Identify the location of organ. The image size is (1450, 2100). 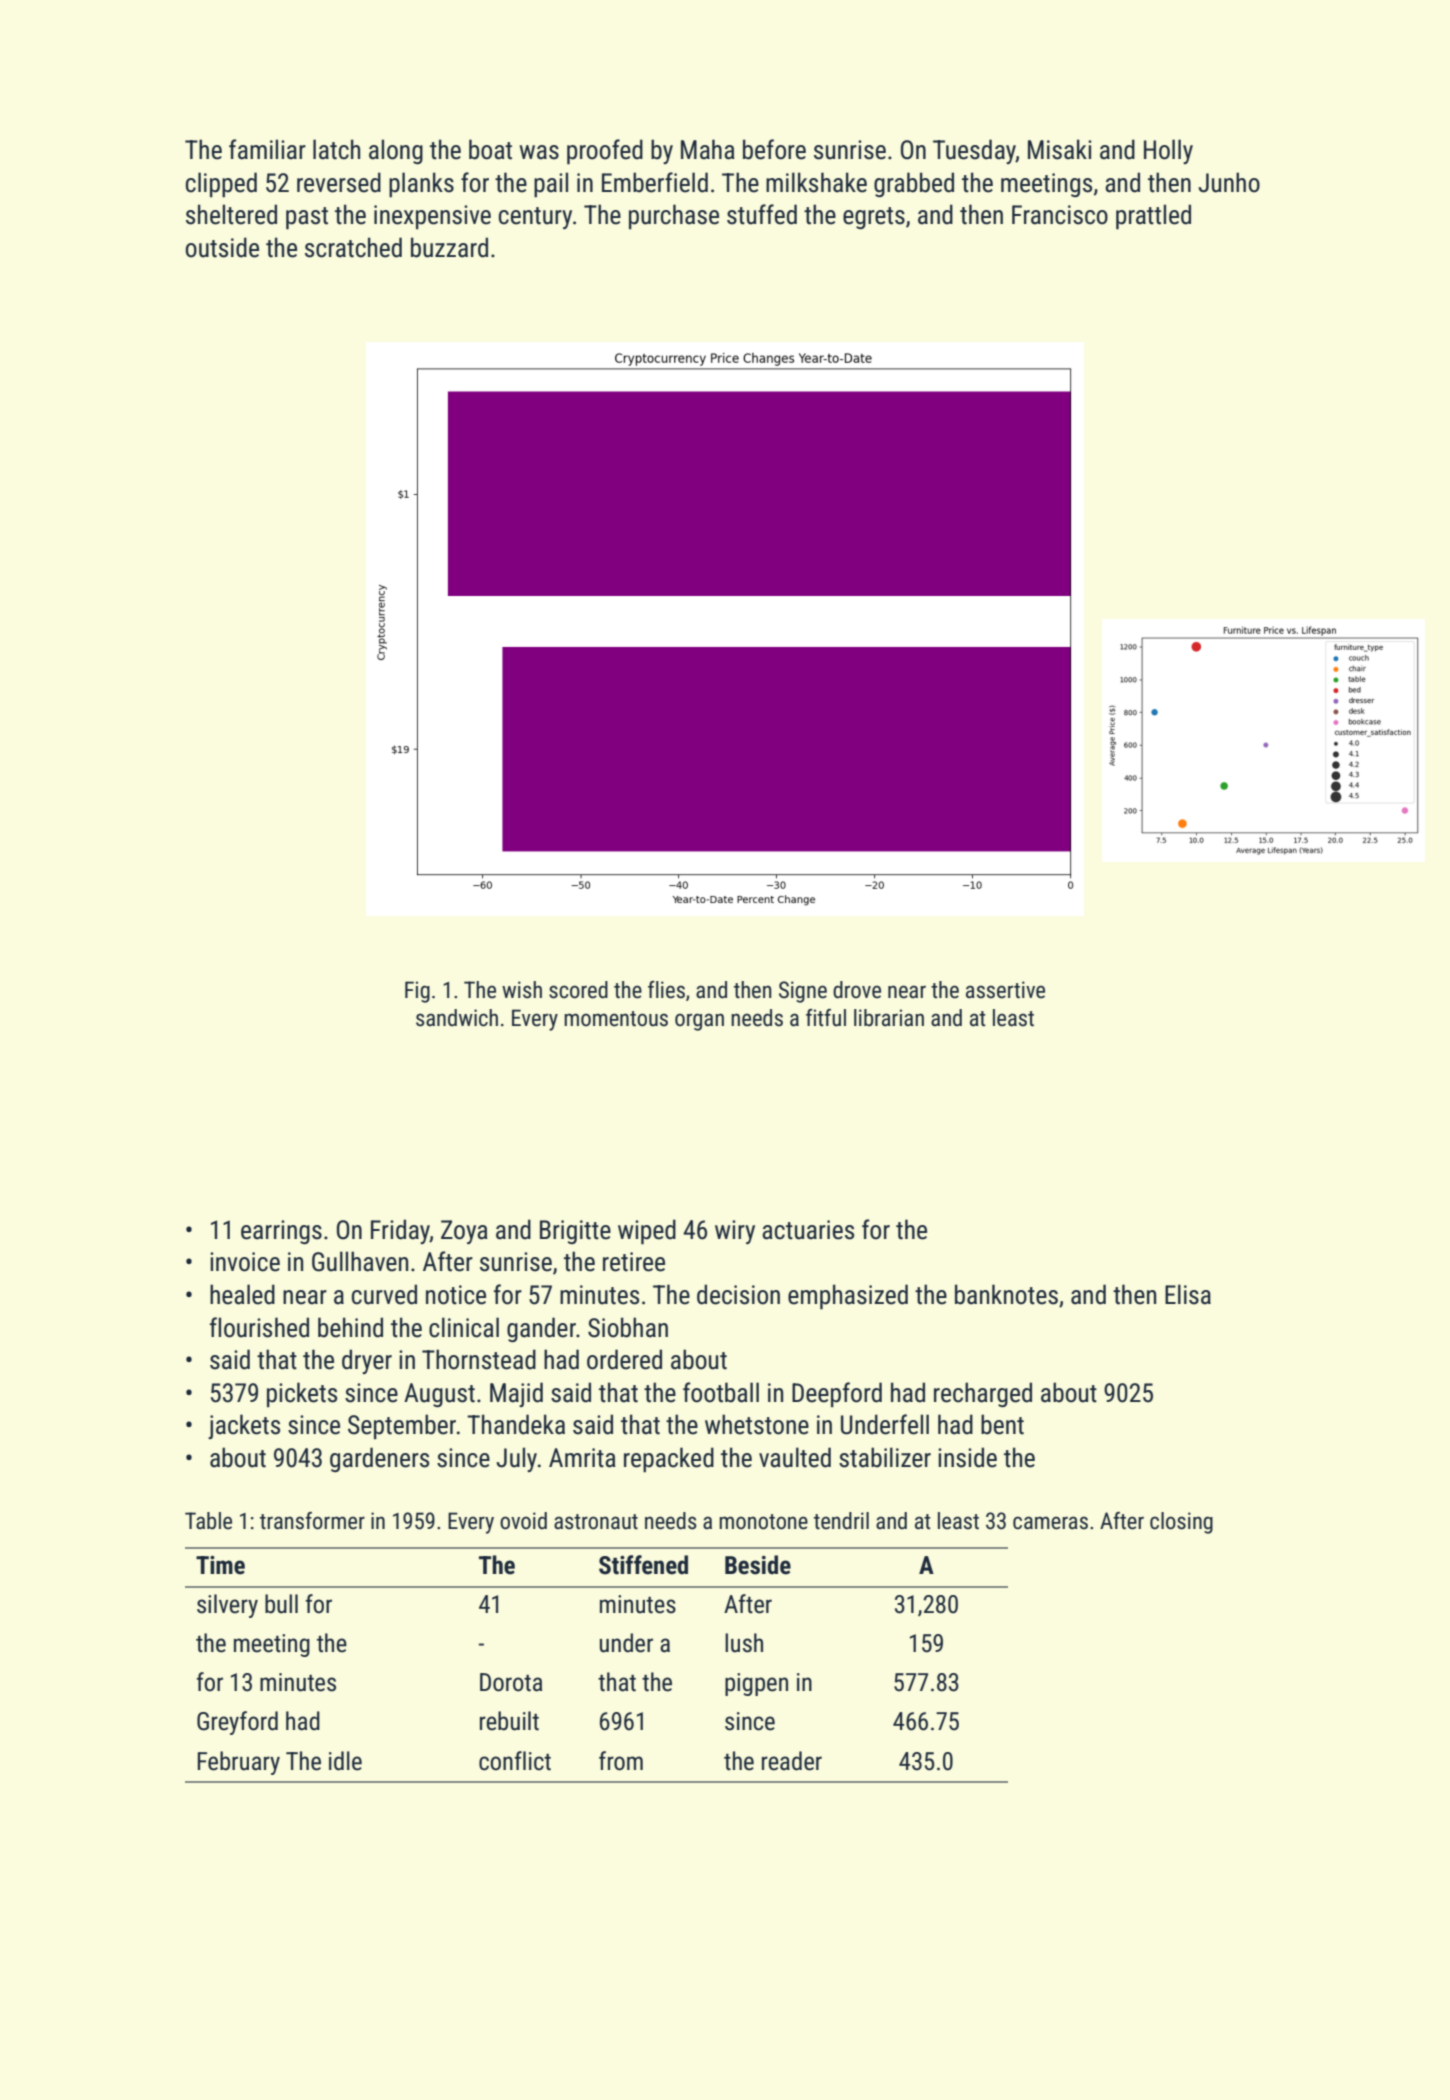
(699, 1022).
